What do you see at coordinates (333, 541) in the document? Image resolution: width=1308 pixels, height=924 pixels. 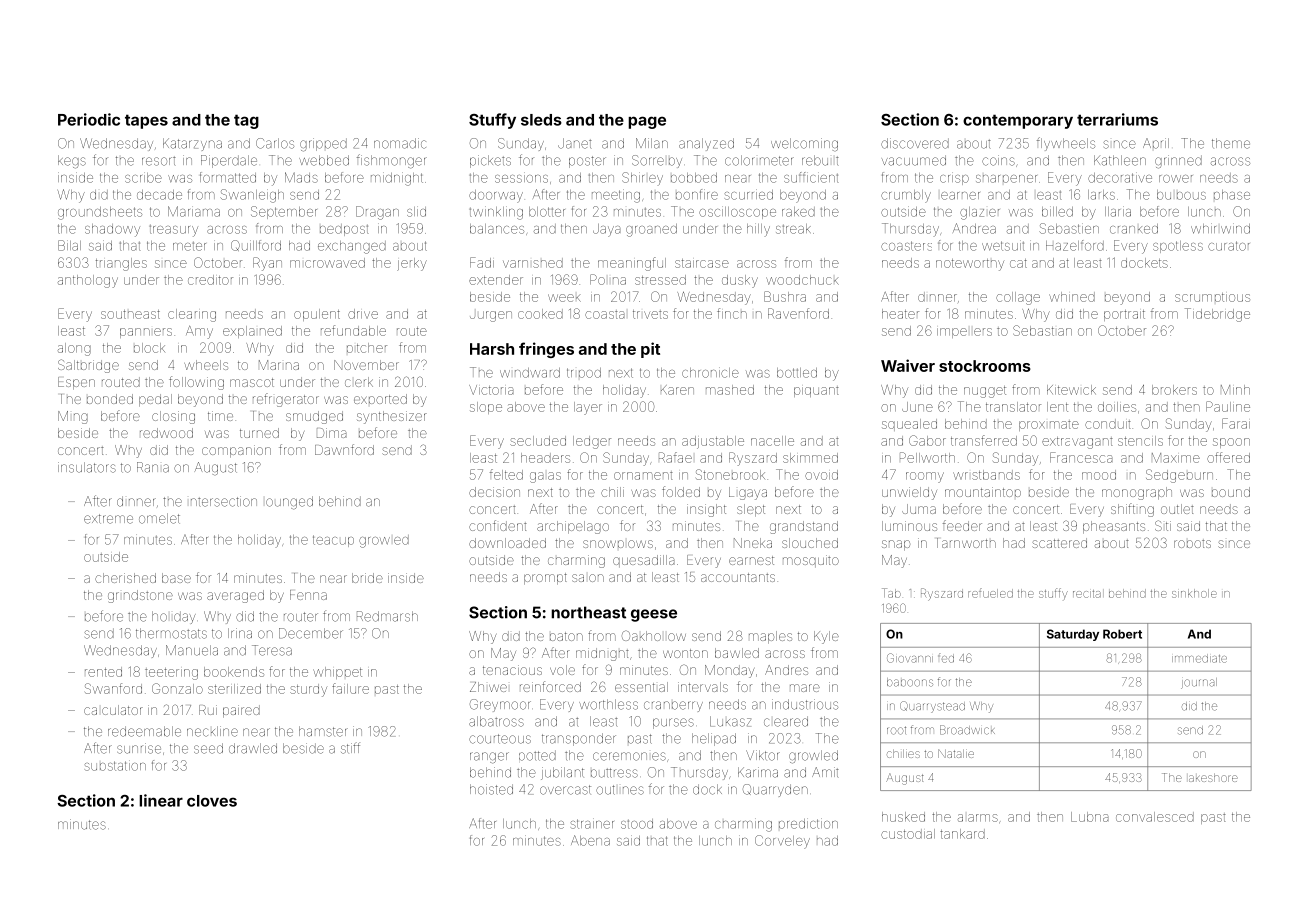 I see `teacup` at bounding box center [333, 541].
